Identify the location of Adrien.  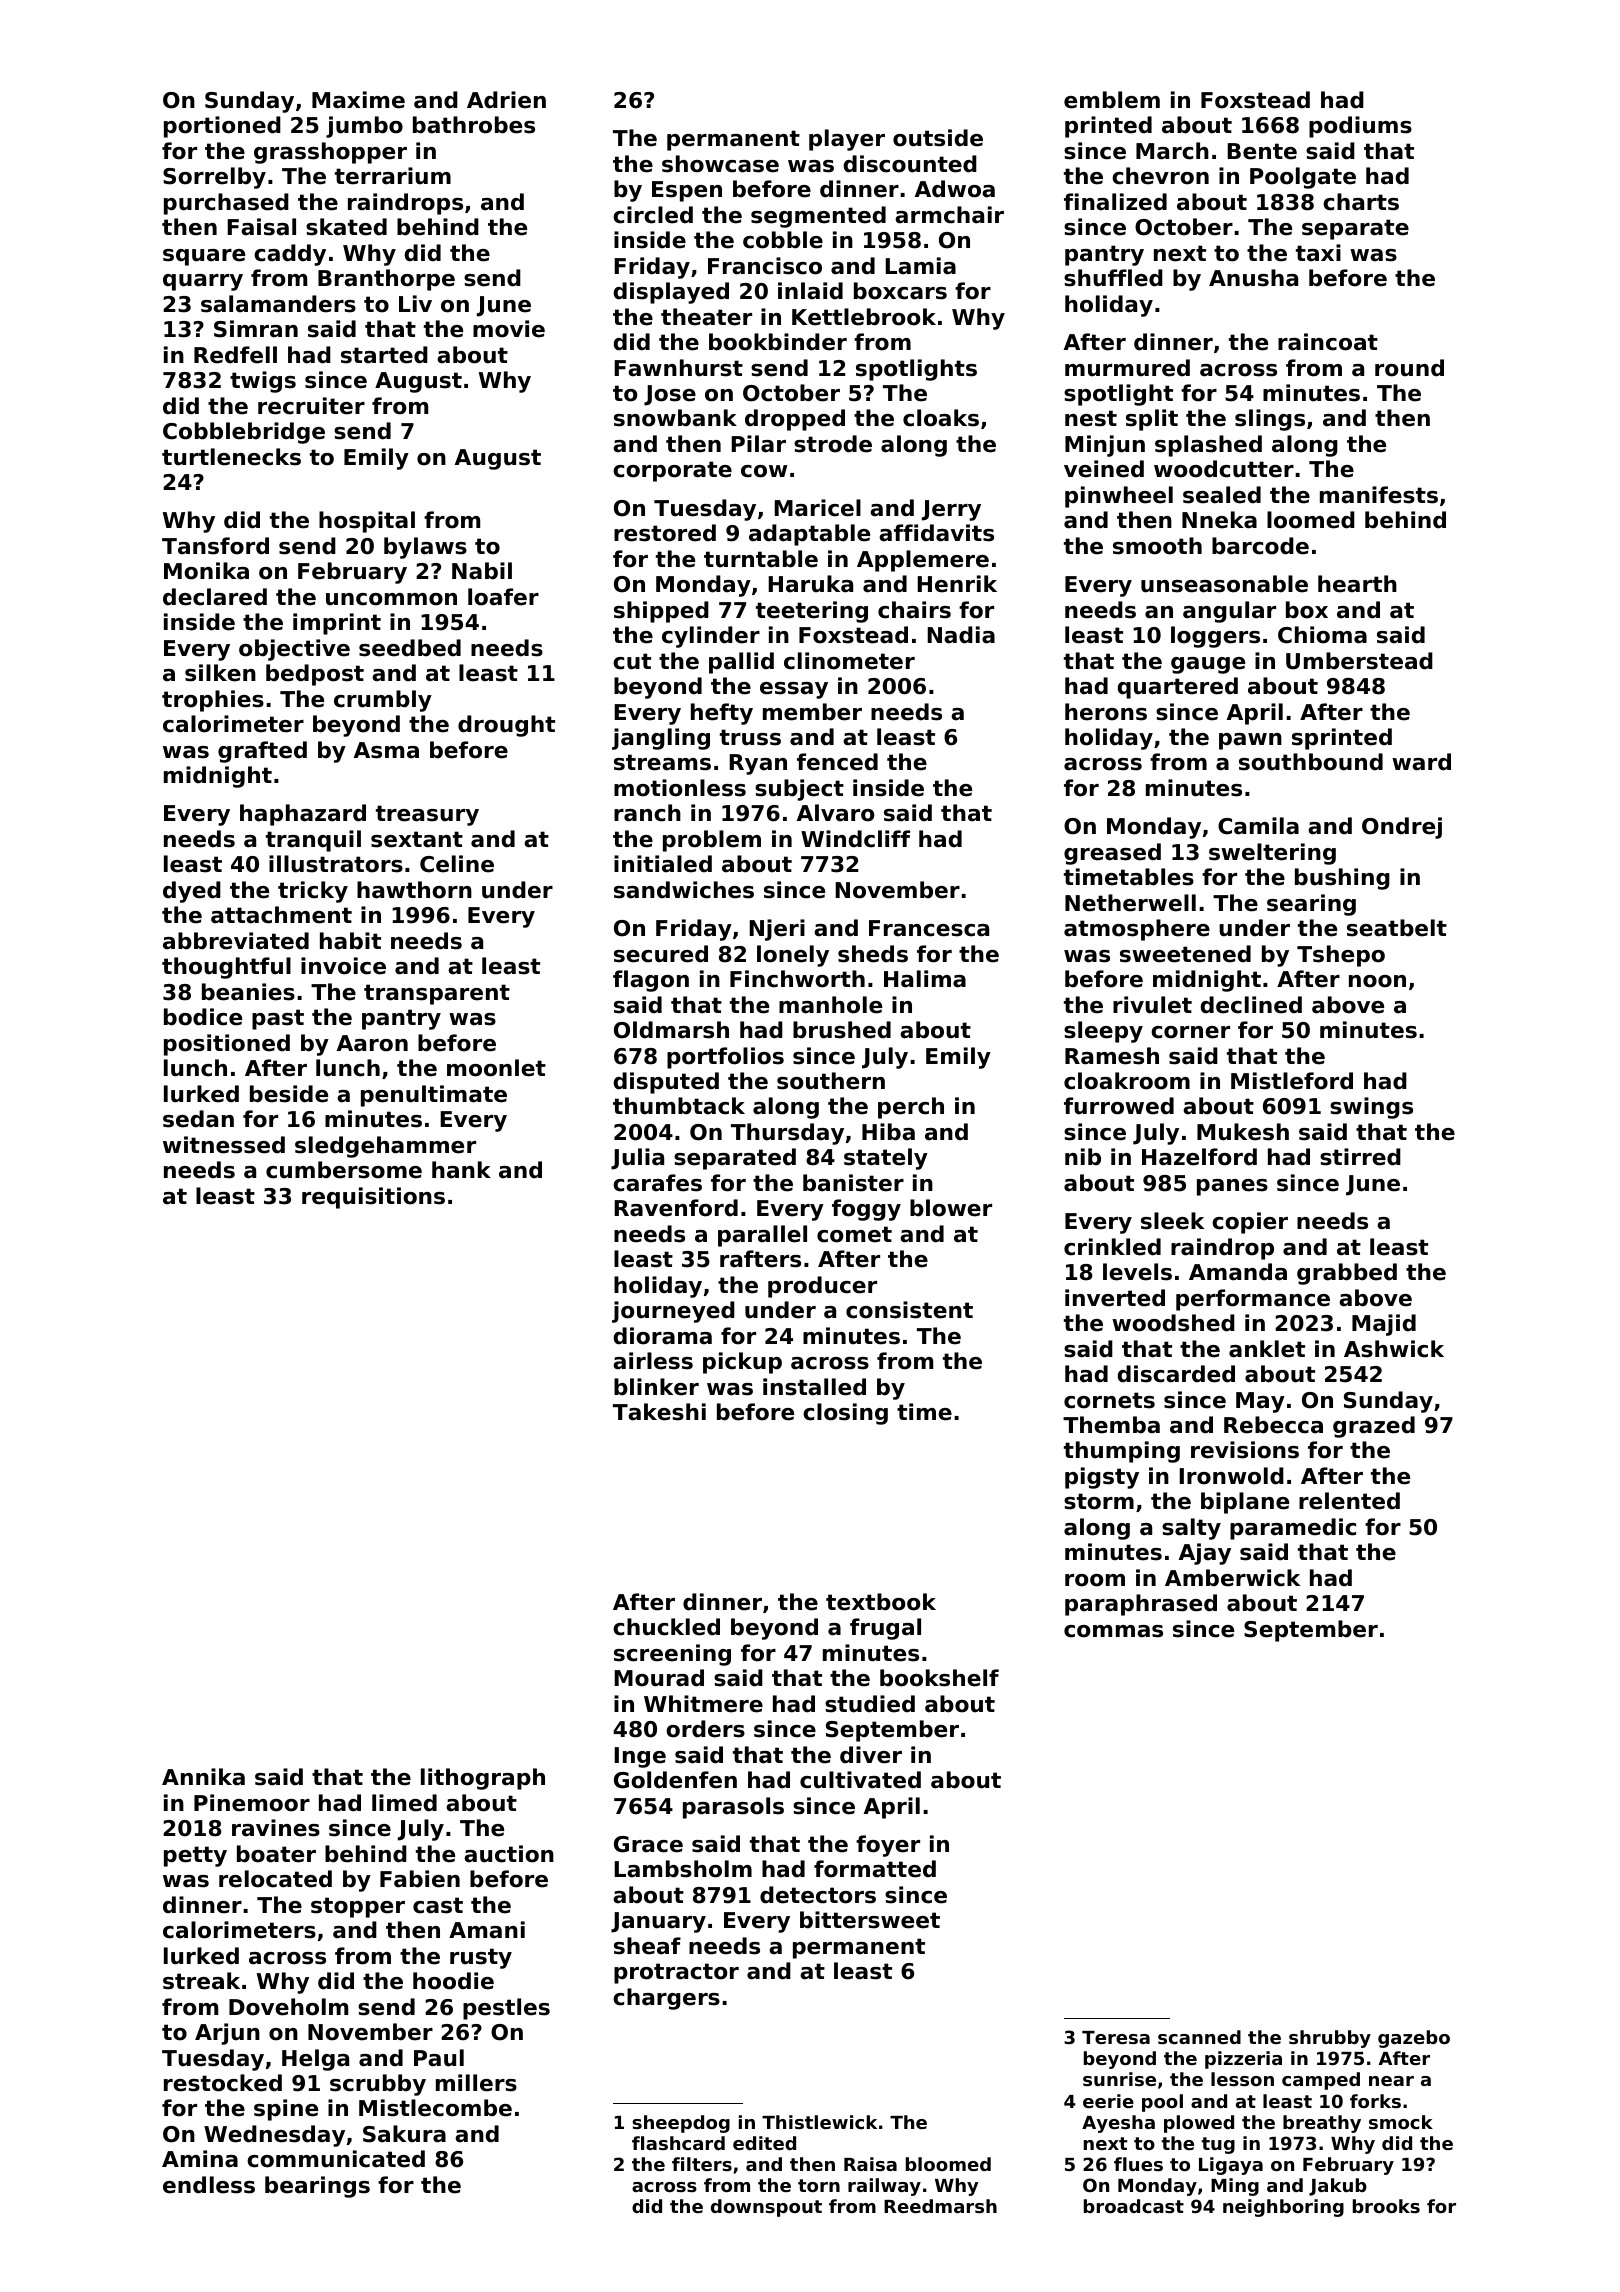
(506, 100).
